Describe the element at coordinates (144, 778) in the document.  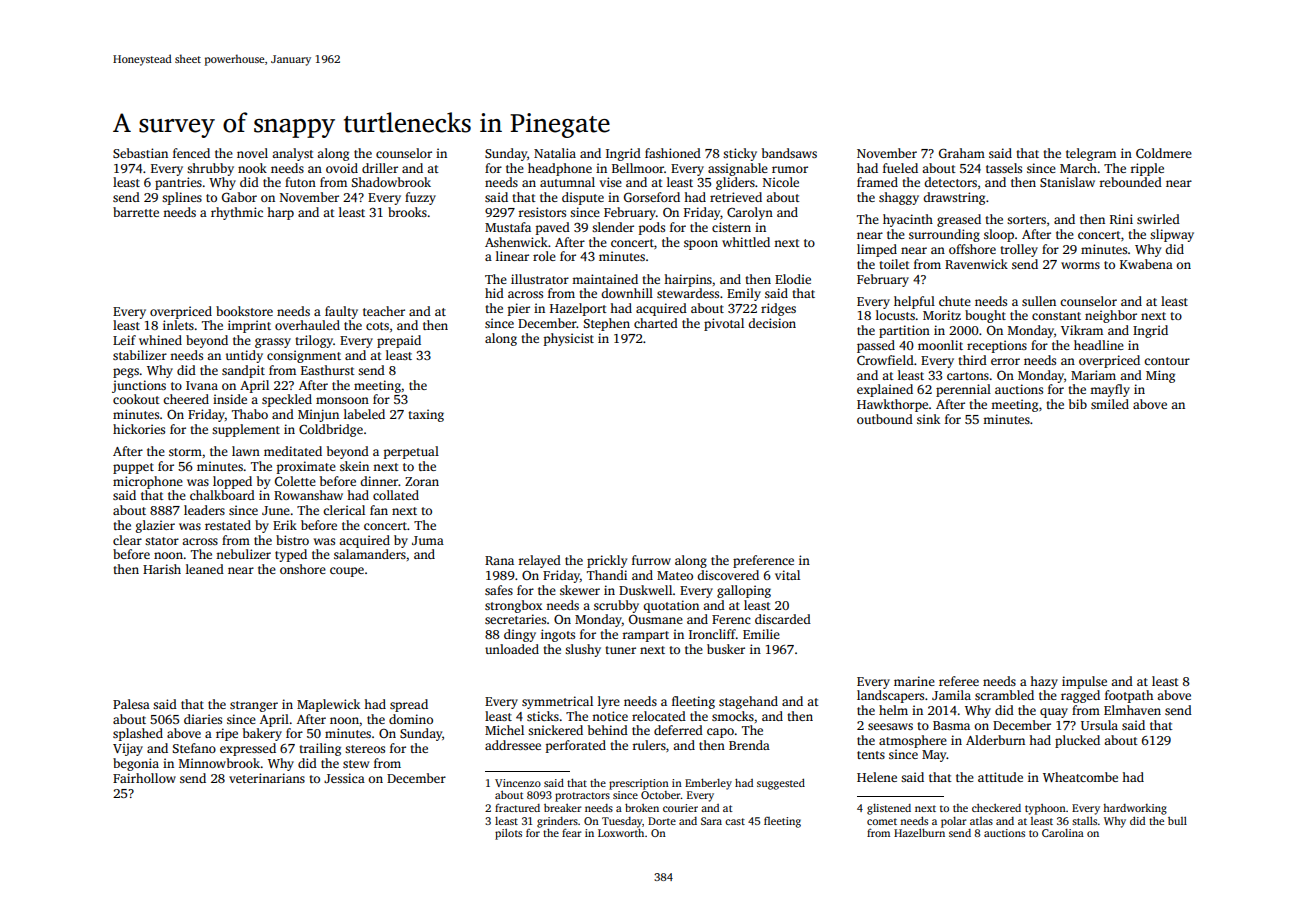
I see `Fairhollow` at that location.
